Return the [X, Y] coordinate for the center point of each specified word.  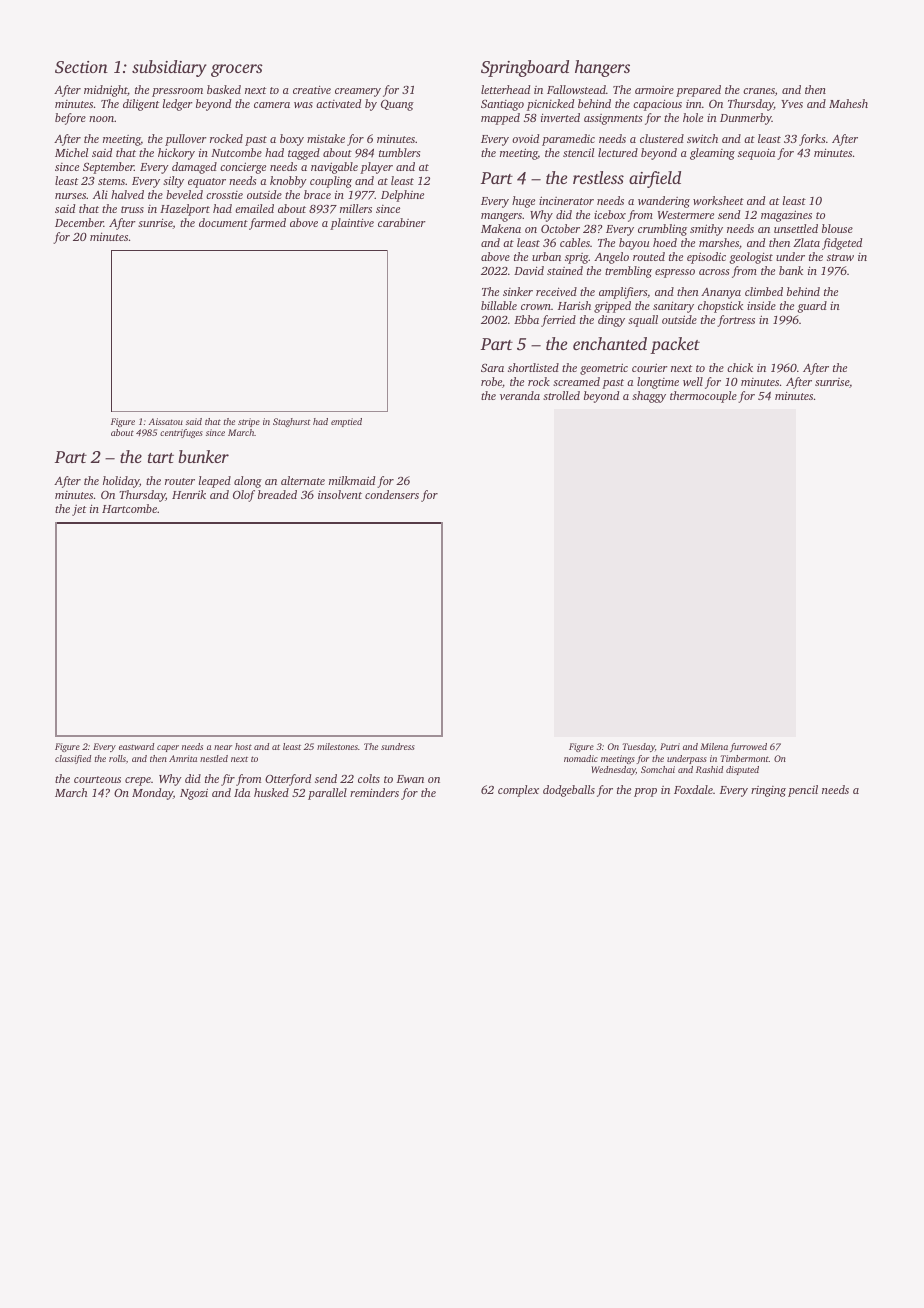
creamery [358, 92]
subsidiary [169, 68]
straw [840, 257]
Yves [792, 104]
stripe [249, 422]
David [529, 270]
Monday [152, 794]
